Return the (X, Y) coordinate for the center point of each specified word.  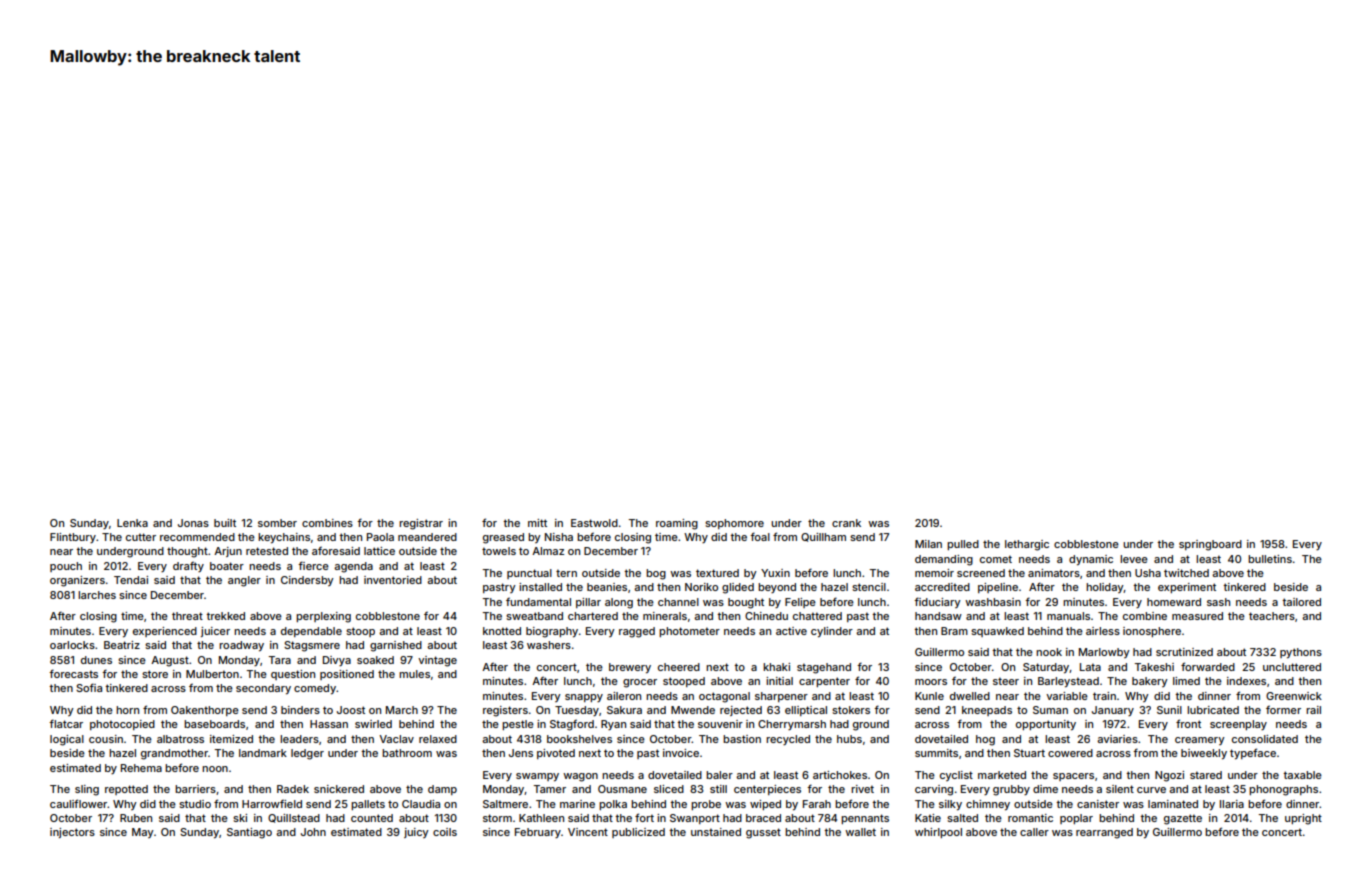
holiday (1105, 588)
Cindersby (307, 581)
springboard (1210, 545)
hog (985, 740)
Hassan (329, 724)
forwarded (1208, 666)
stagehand (824, 668)
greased (503, 538)
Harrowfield (272, 803)
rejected (741, 711)
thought (187, 552)
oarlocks (72, 645)
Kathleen (541, 818)
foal (760, 536)
